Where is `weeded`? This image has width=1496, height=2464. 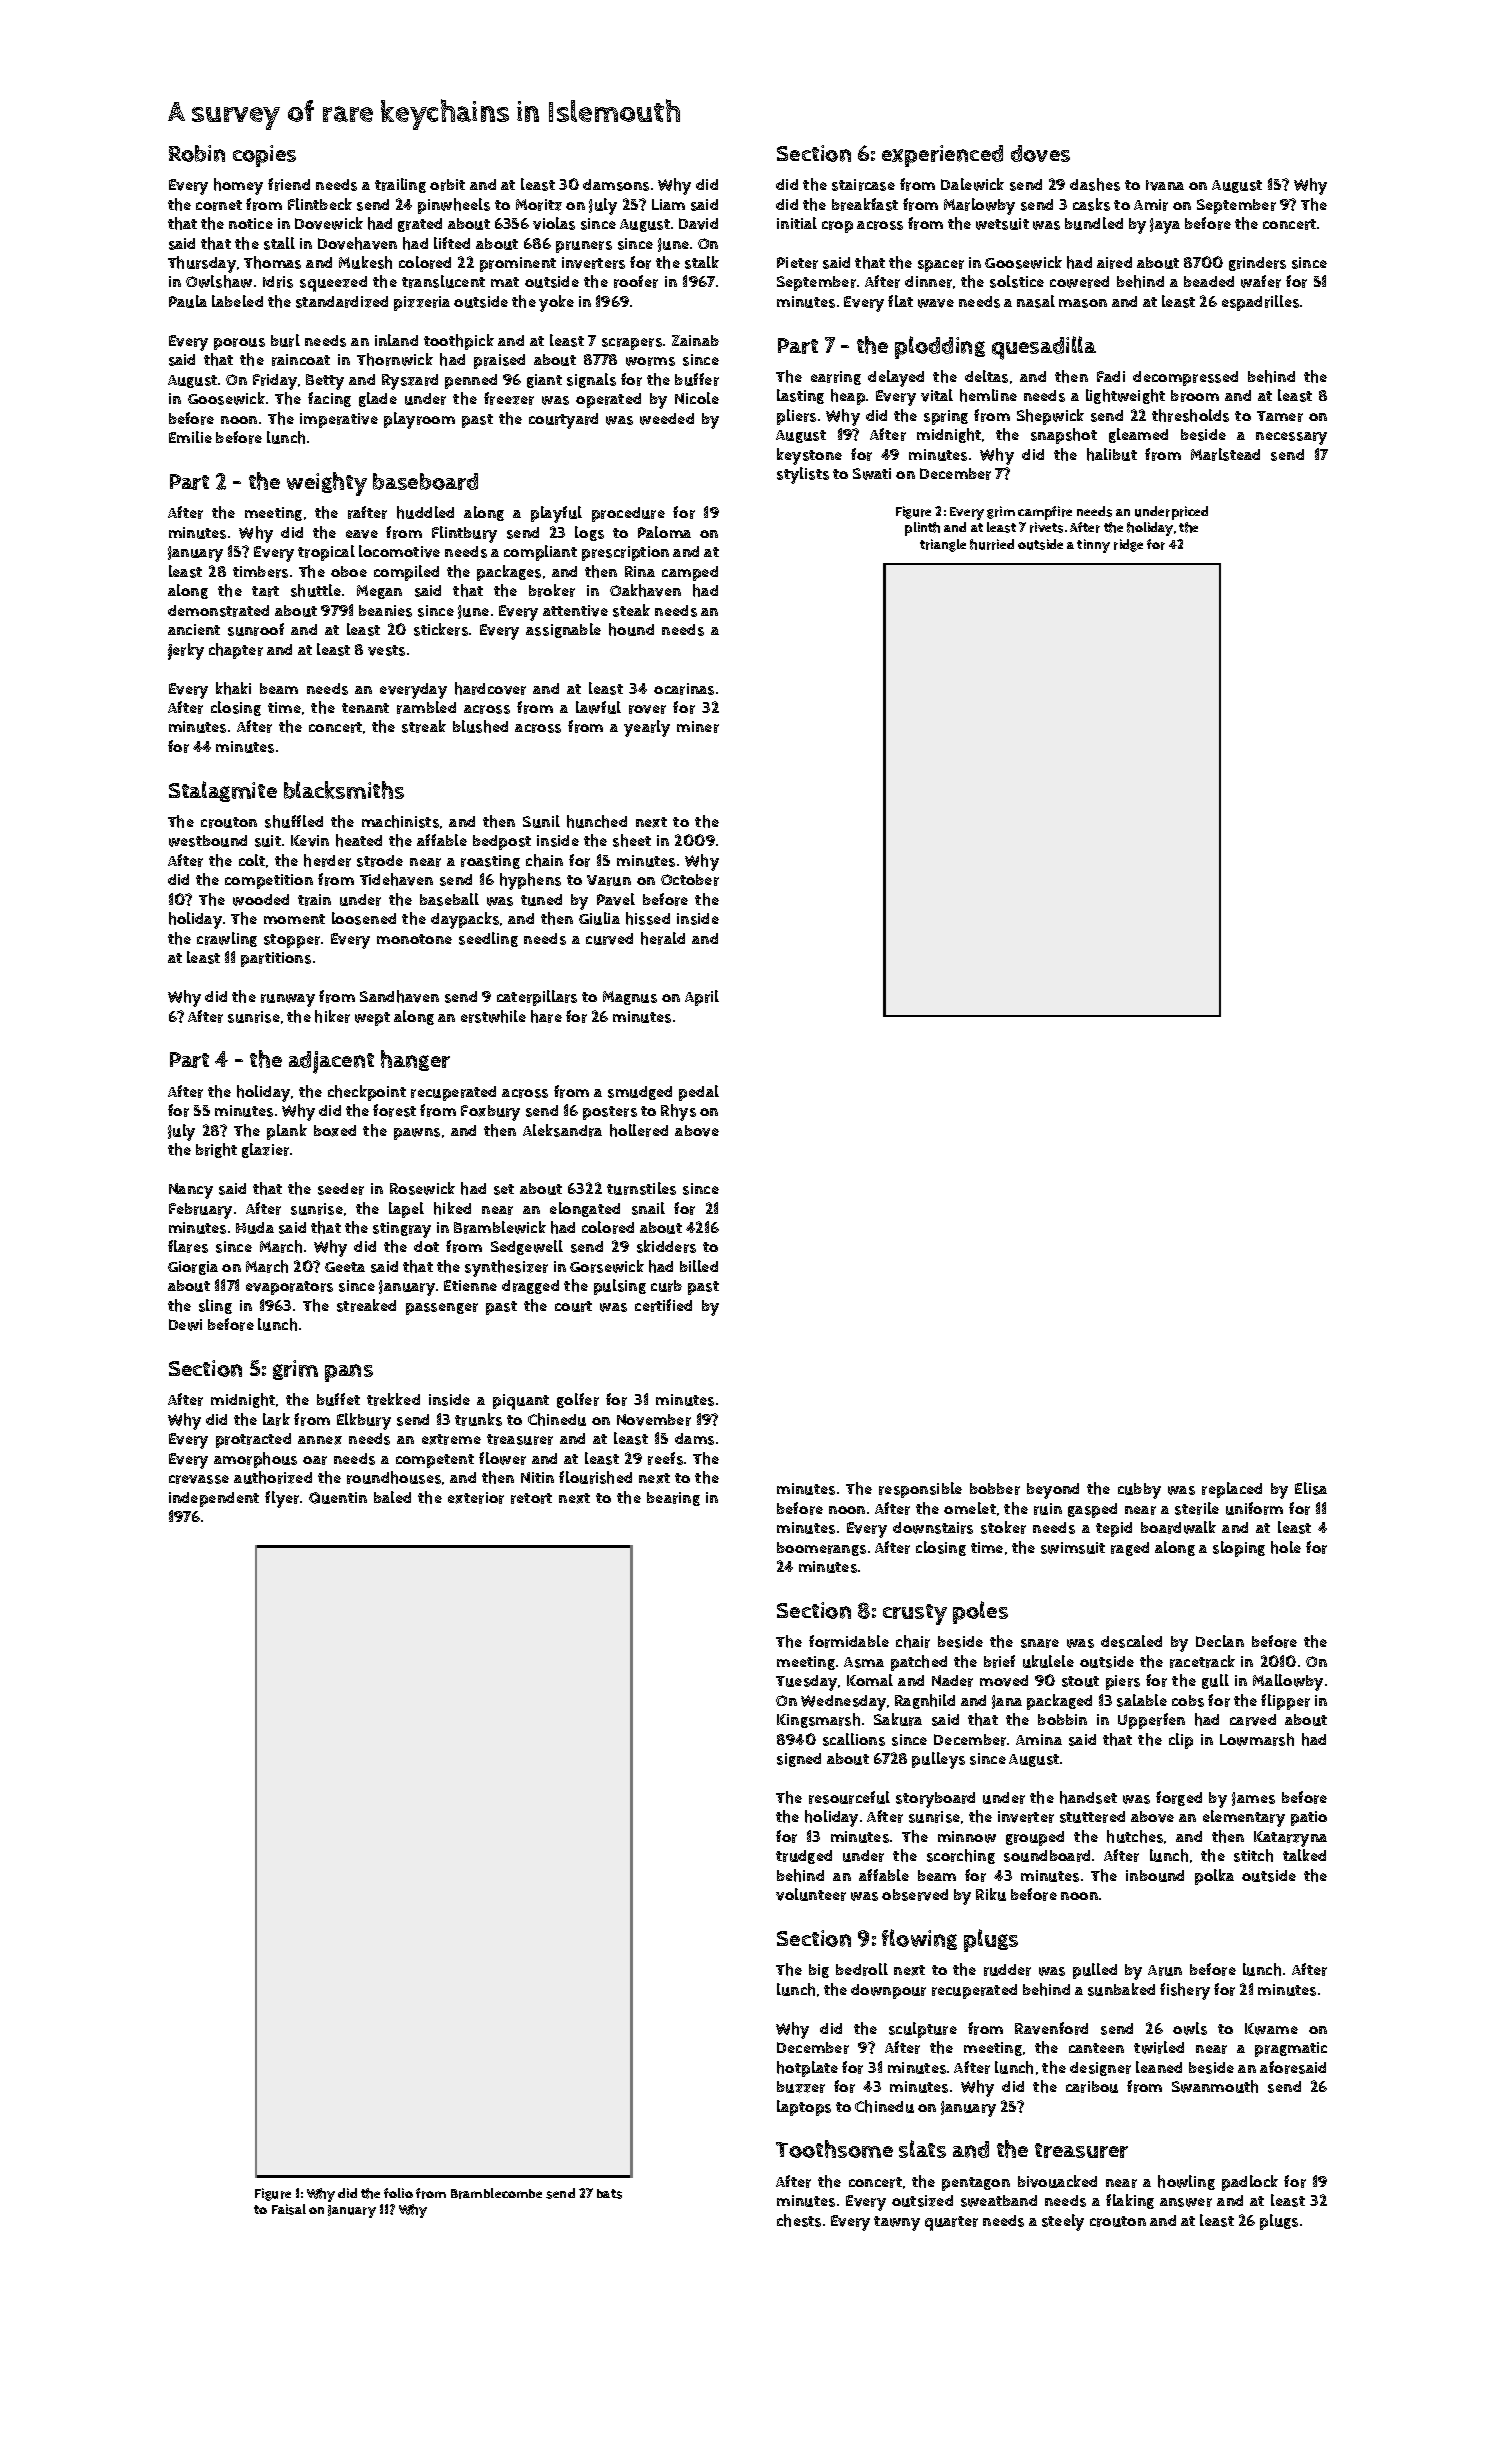 weeded is located at coordinates (667, 419).
